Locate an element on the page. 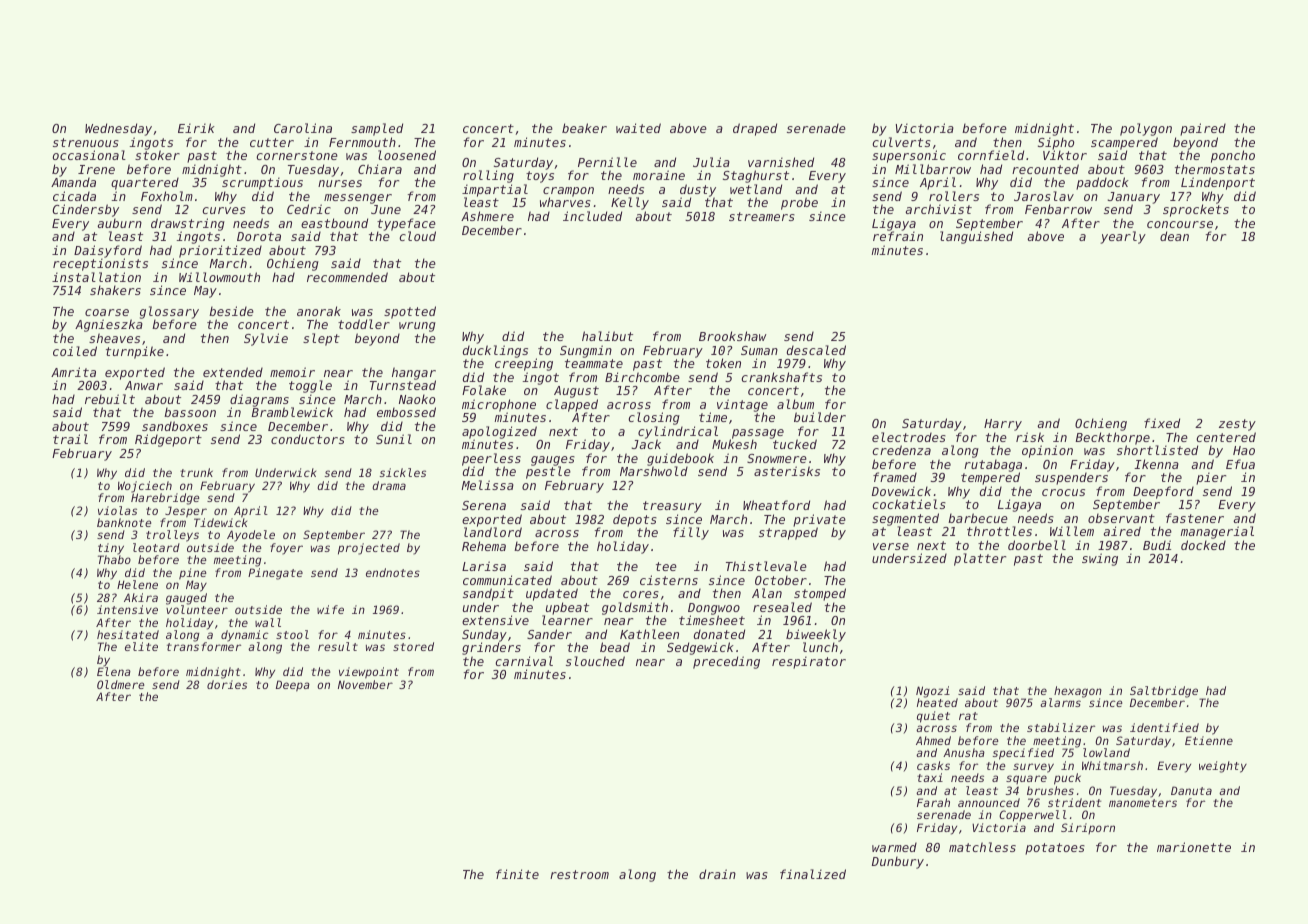 The height and width of the page is (924, 1308). concourse is located at coordinates (1180, 224).
